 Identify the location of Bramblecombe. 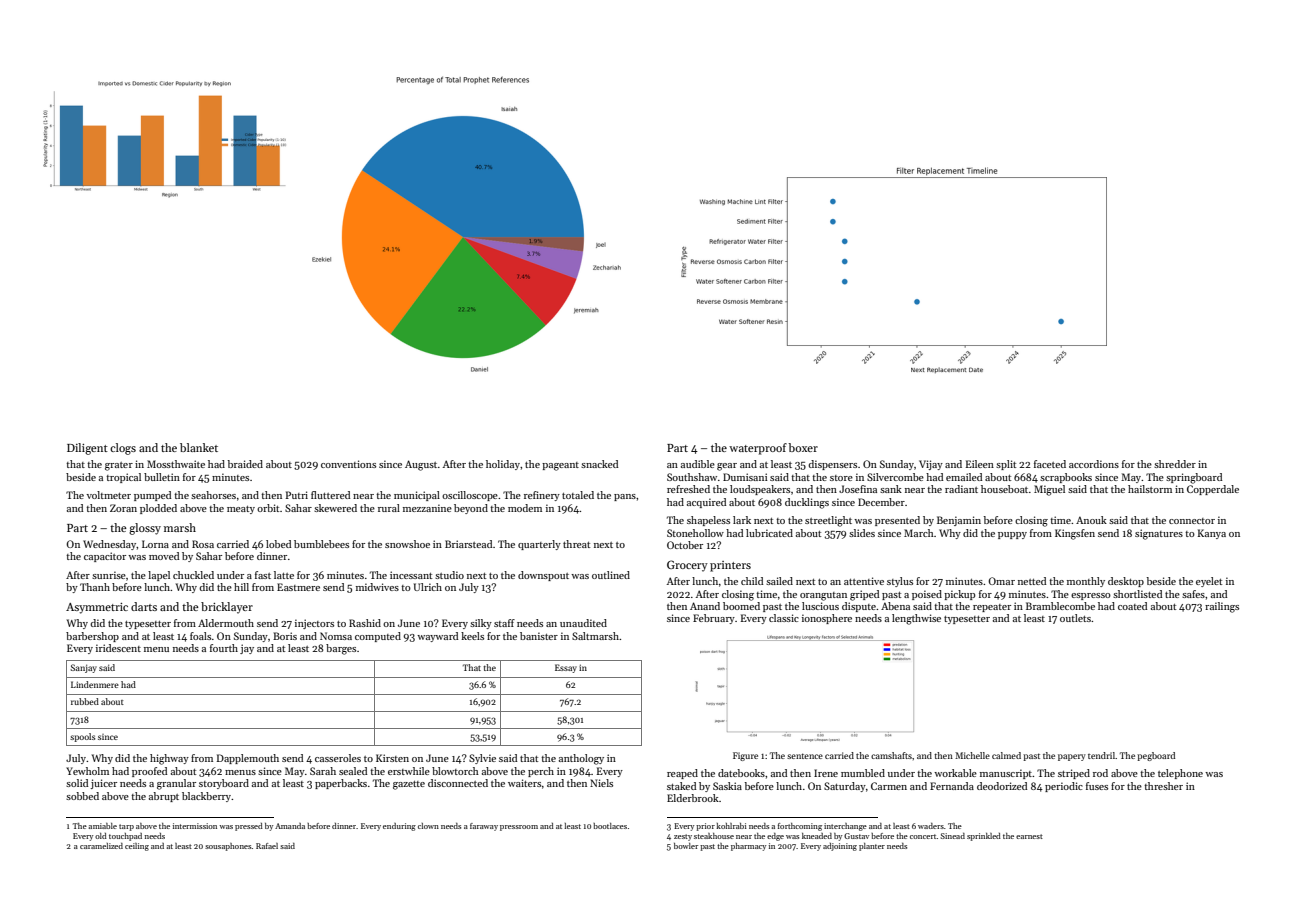
(1060, 606).
